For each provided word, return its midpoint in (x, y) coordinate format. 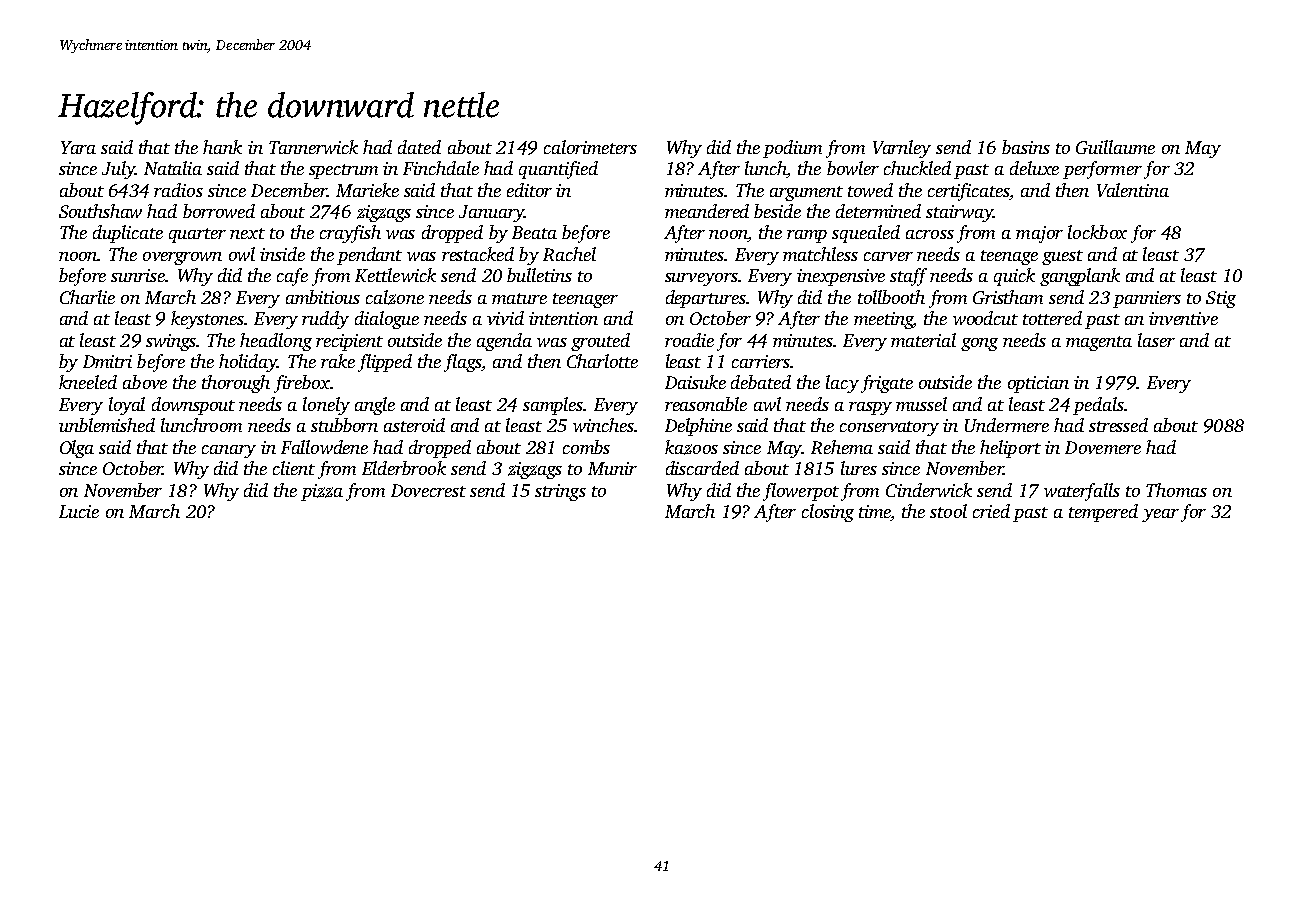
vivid (505, 318)
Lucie (79, 511)
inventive (1183, 318)
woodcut (985, 318)
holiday (248, 363)
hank (222, 147)
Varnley (902, 149)
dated (419, 147)
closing (828, 513)
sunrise (138, 275)
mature (519, 298)
